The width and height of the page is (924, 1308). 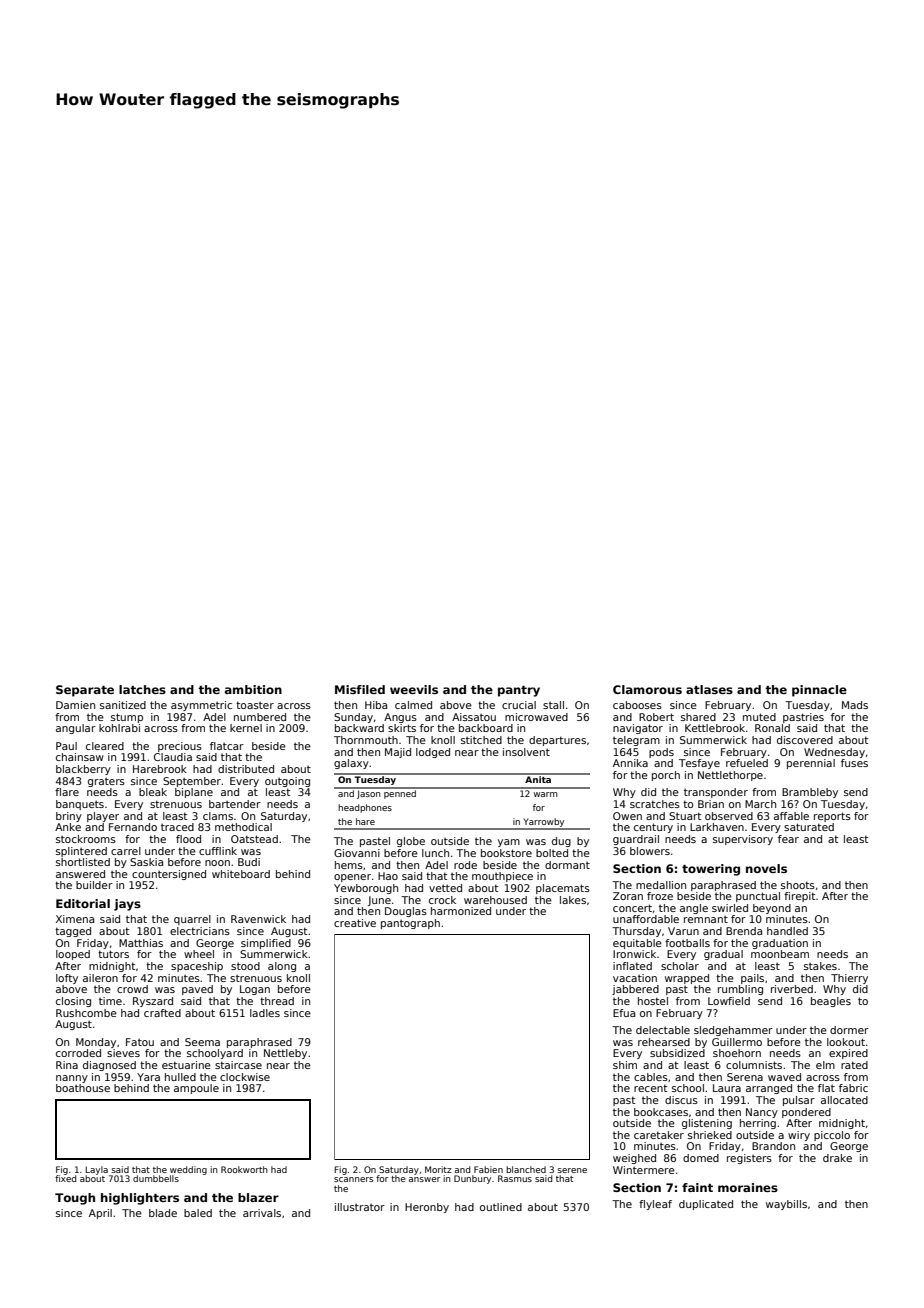 I want to click on Ronald, so click(x=772, y=728).
